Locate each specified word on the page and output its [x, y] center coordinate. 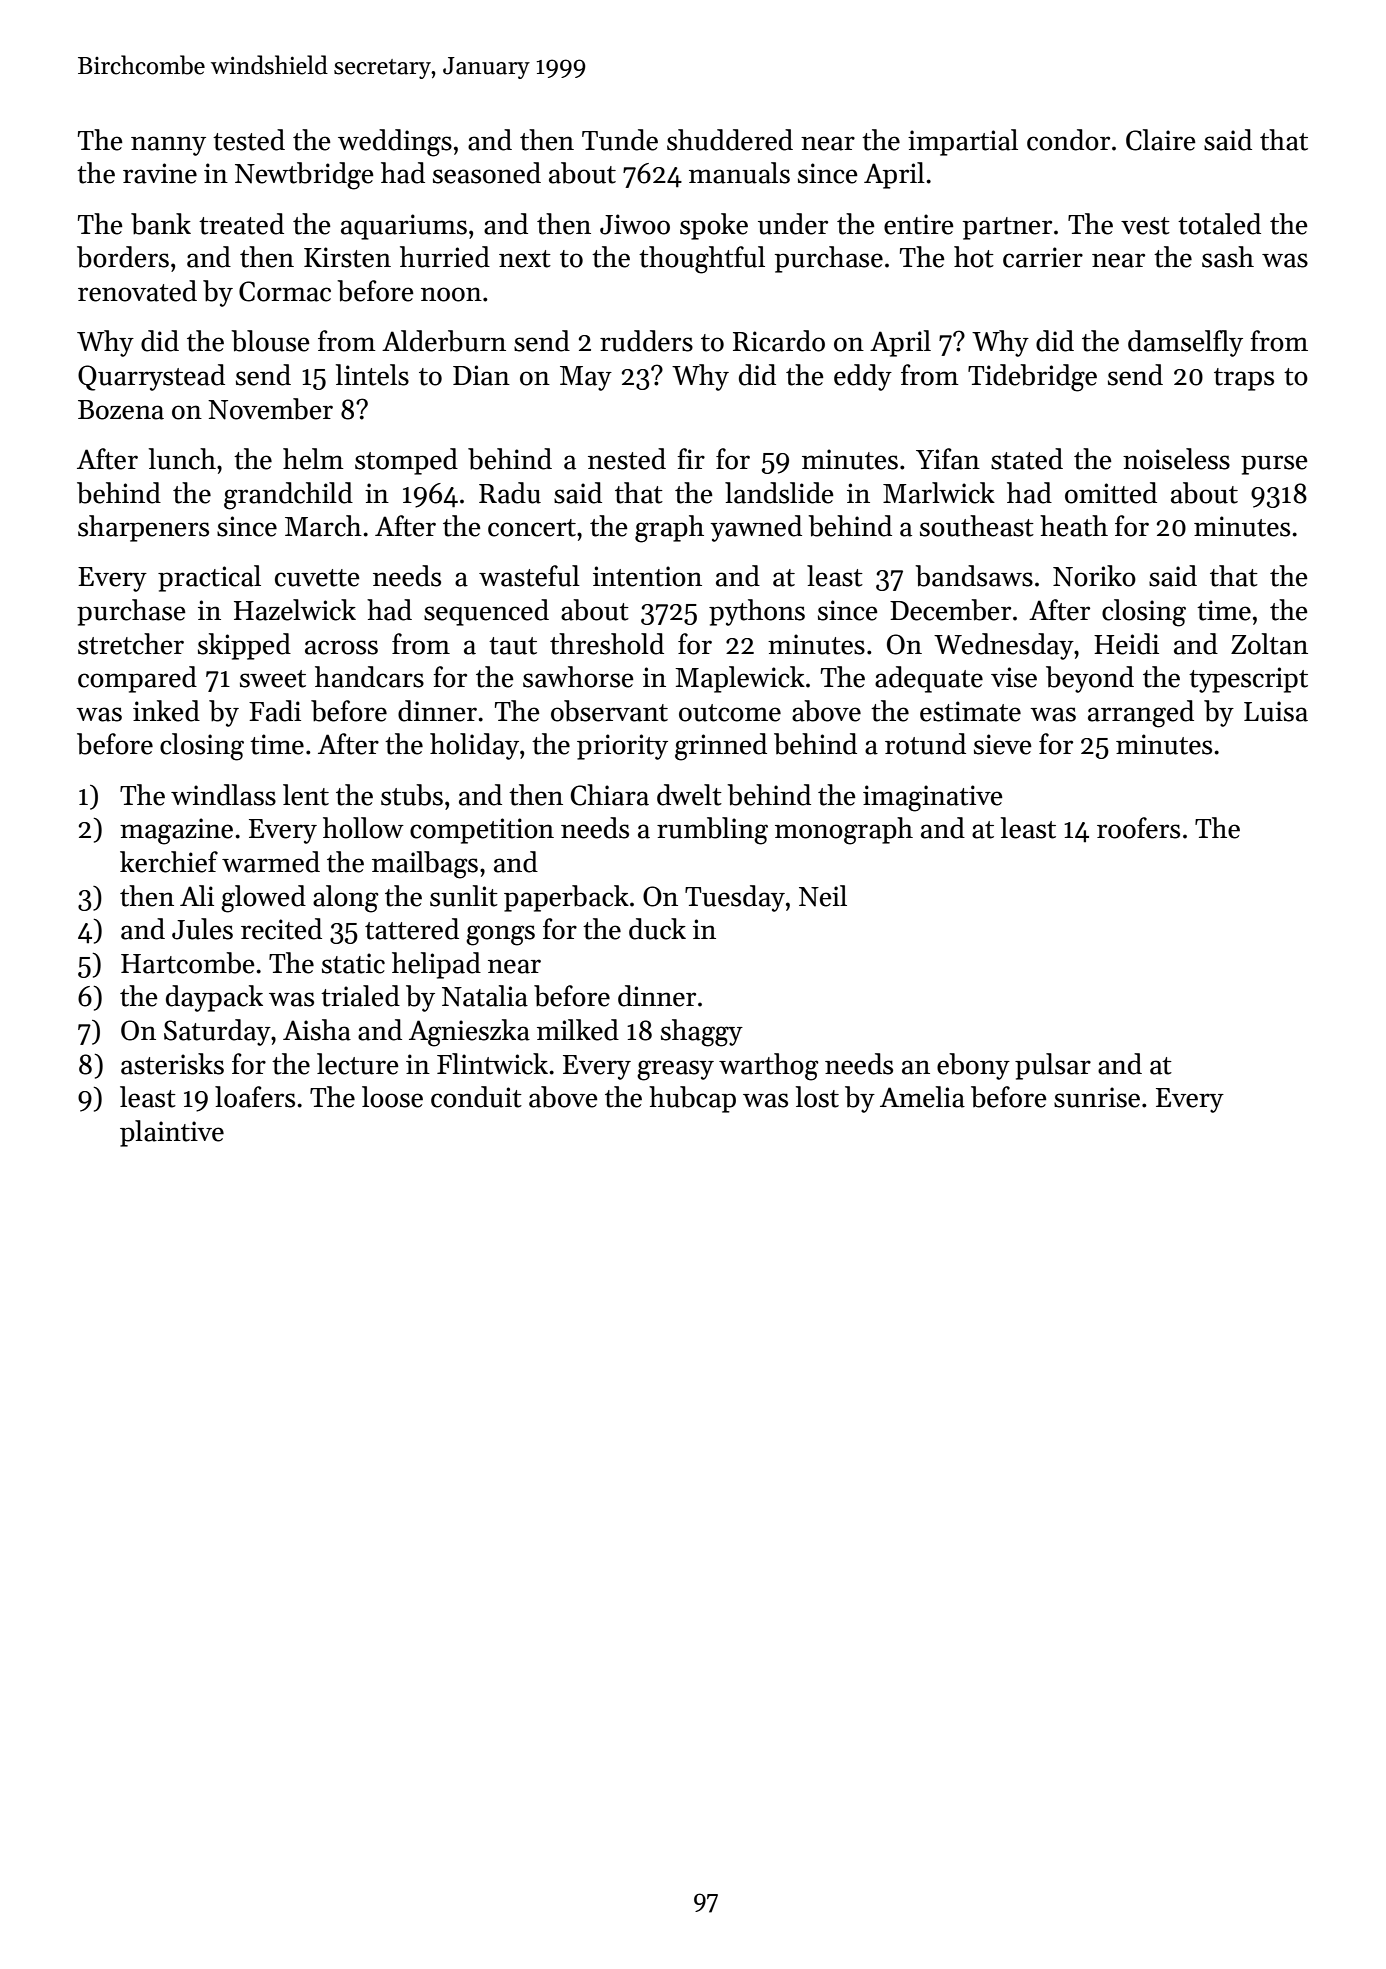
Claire [1161, 140]
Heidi [1126, 644]
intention [647, 576]
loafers [255, 1097]
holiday [474, 746]
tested [249, 140]
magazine [176, 831]
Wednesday [1004, 646]
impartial [963, 142]
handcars [369, 677]
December [950, 610]
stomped [406, 461]
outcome [730, 713]
